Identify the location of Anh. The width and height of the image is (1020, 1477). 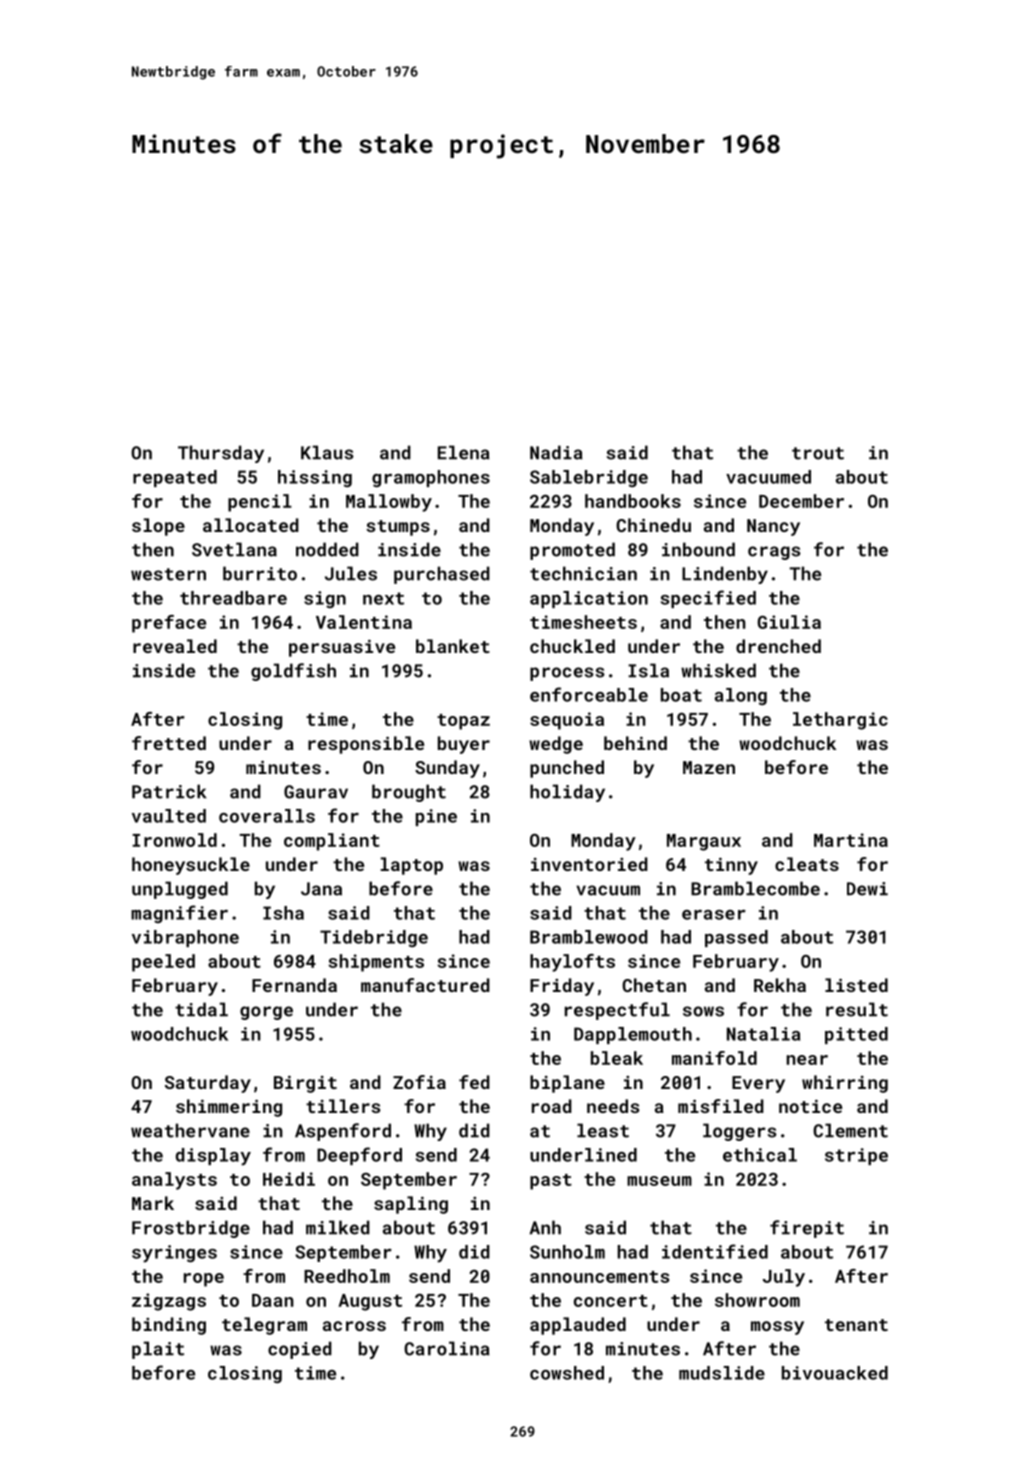
(545, 1227).
